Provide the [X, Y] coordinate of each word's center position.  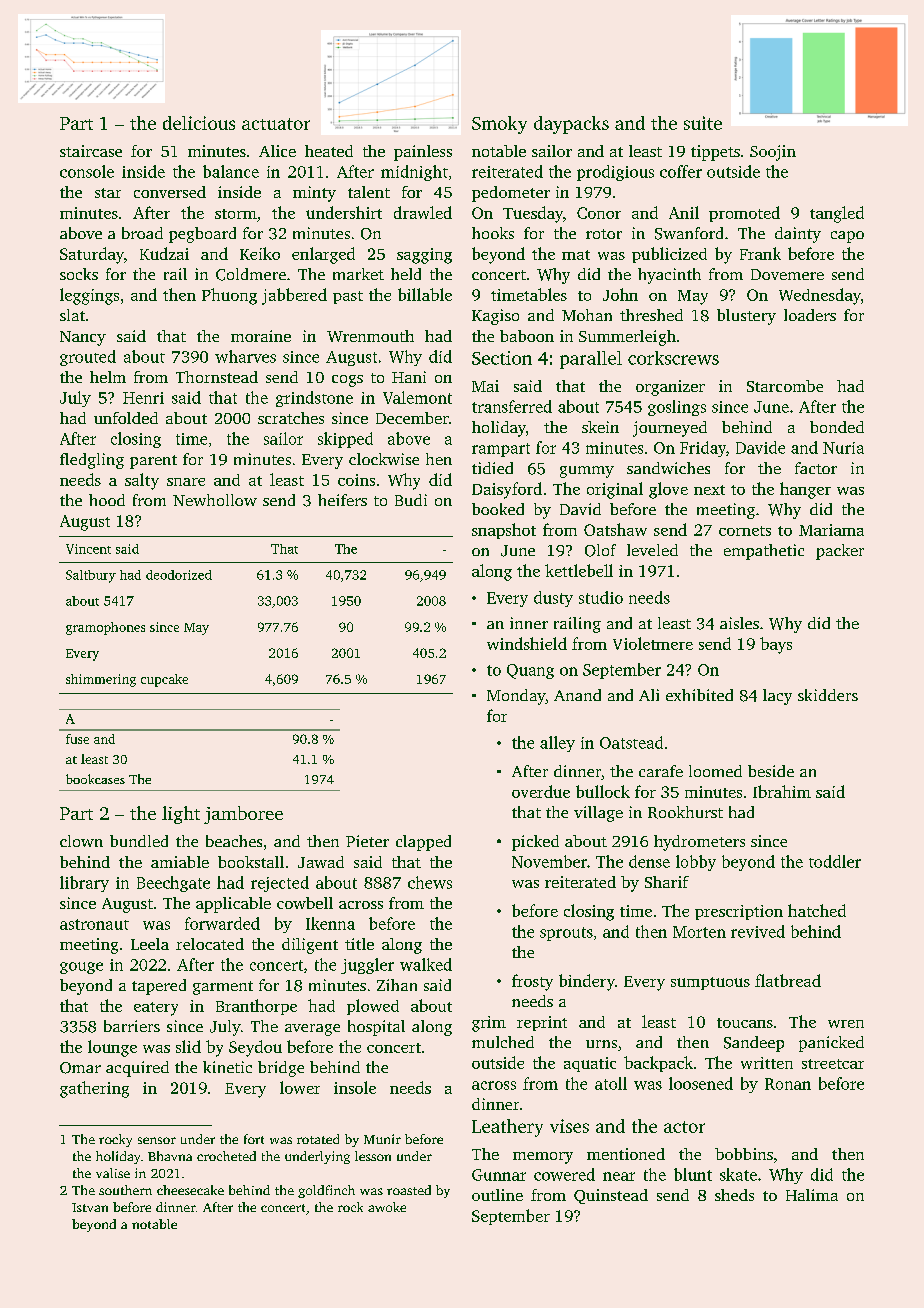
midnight [414, 173]
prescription [739, 912]
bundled [139, 841]
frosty [532, 982]
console [87, 171]
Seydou [255, 1048]
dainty [798, 235]
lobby [696, 863]
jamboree [243, 815]
